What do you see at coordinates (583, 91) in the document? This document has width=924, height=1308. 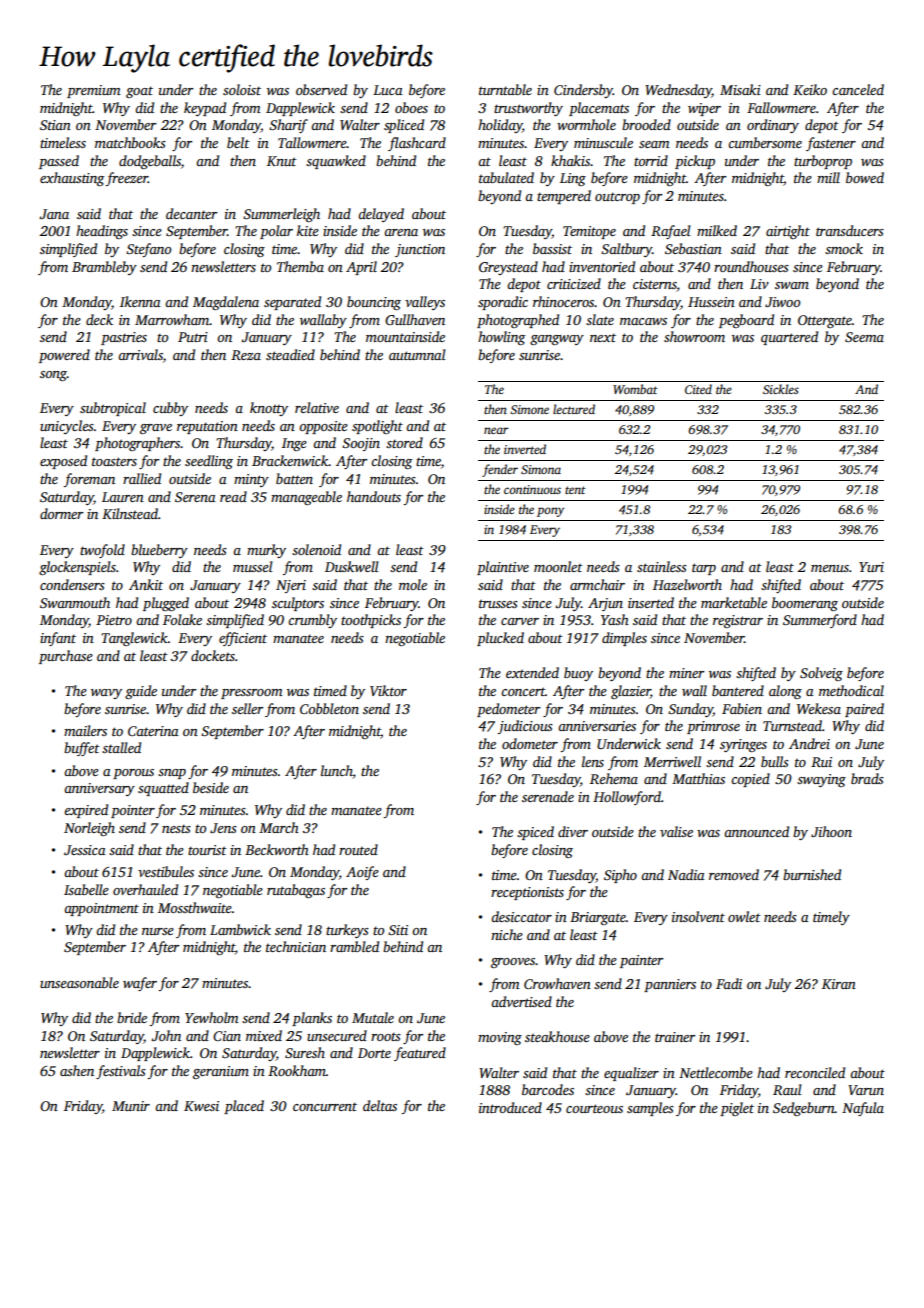 I see `Cindersby` at bounding box center [583, 91].
